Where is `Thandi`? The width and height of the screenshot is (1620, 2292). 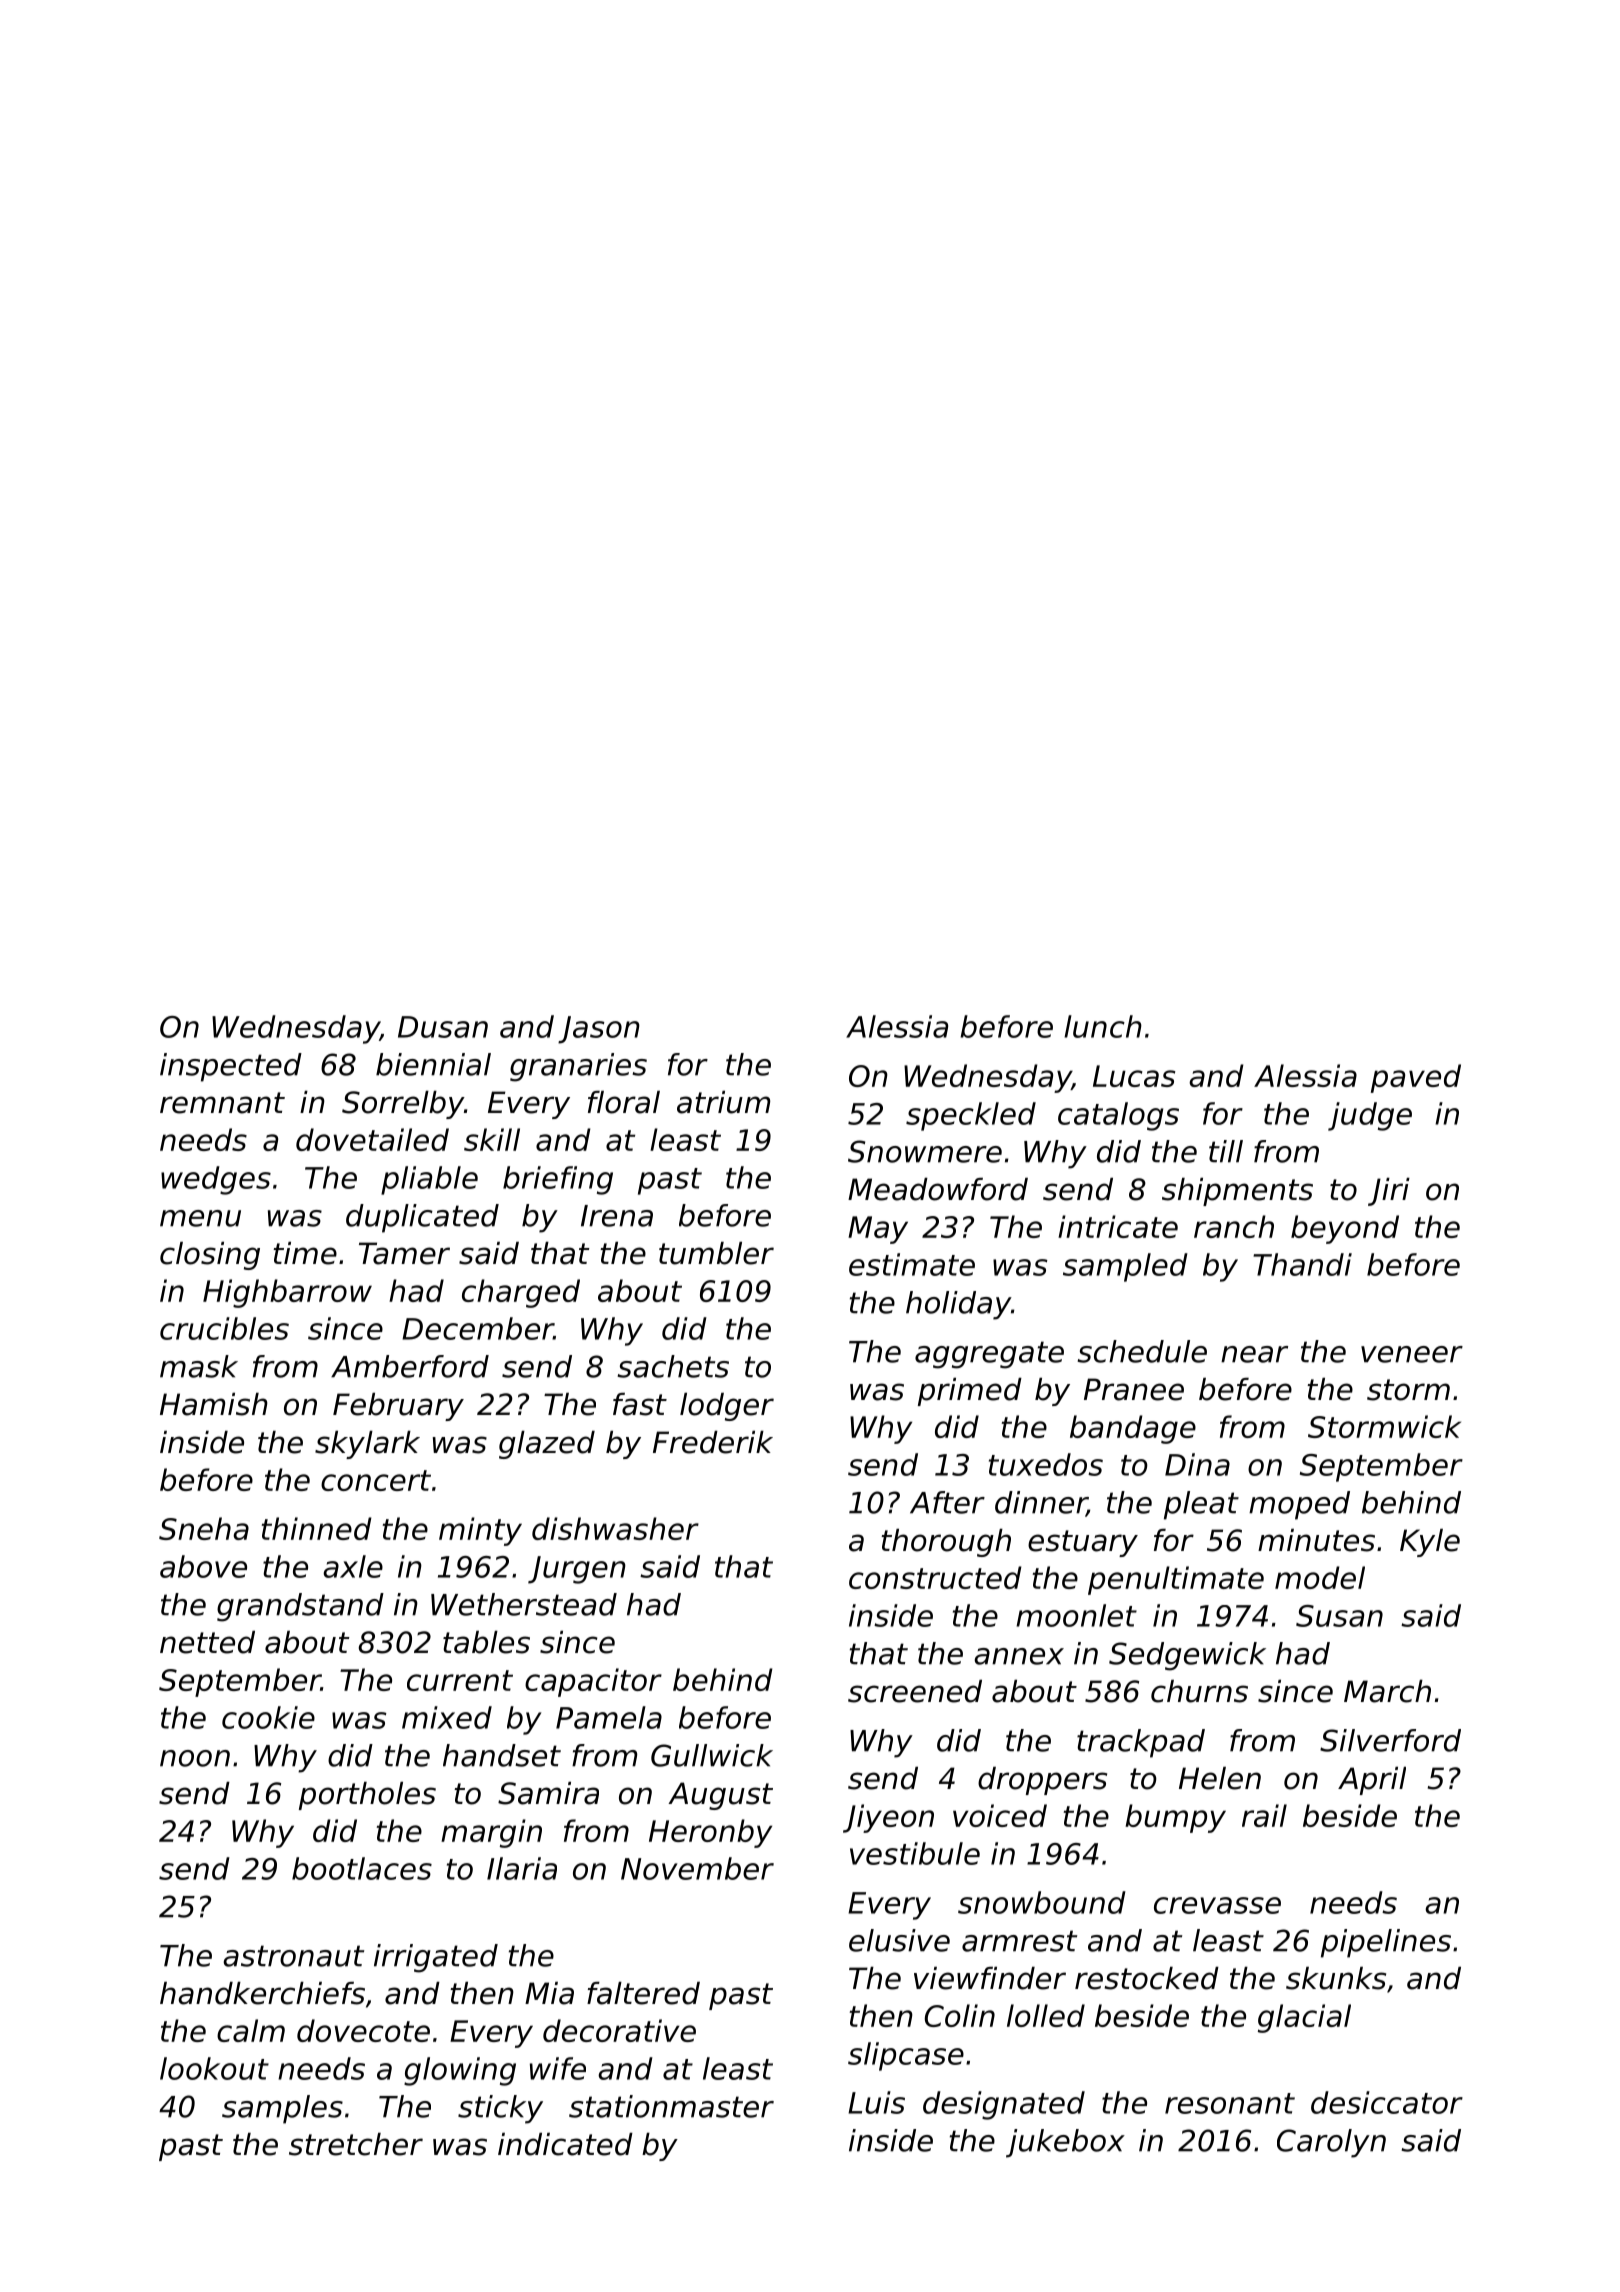
Thandi is located at coordinates (1302, 1264).
